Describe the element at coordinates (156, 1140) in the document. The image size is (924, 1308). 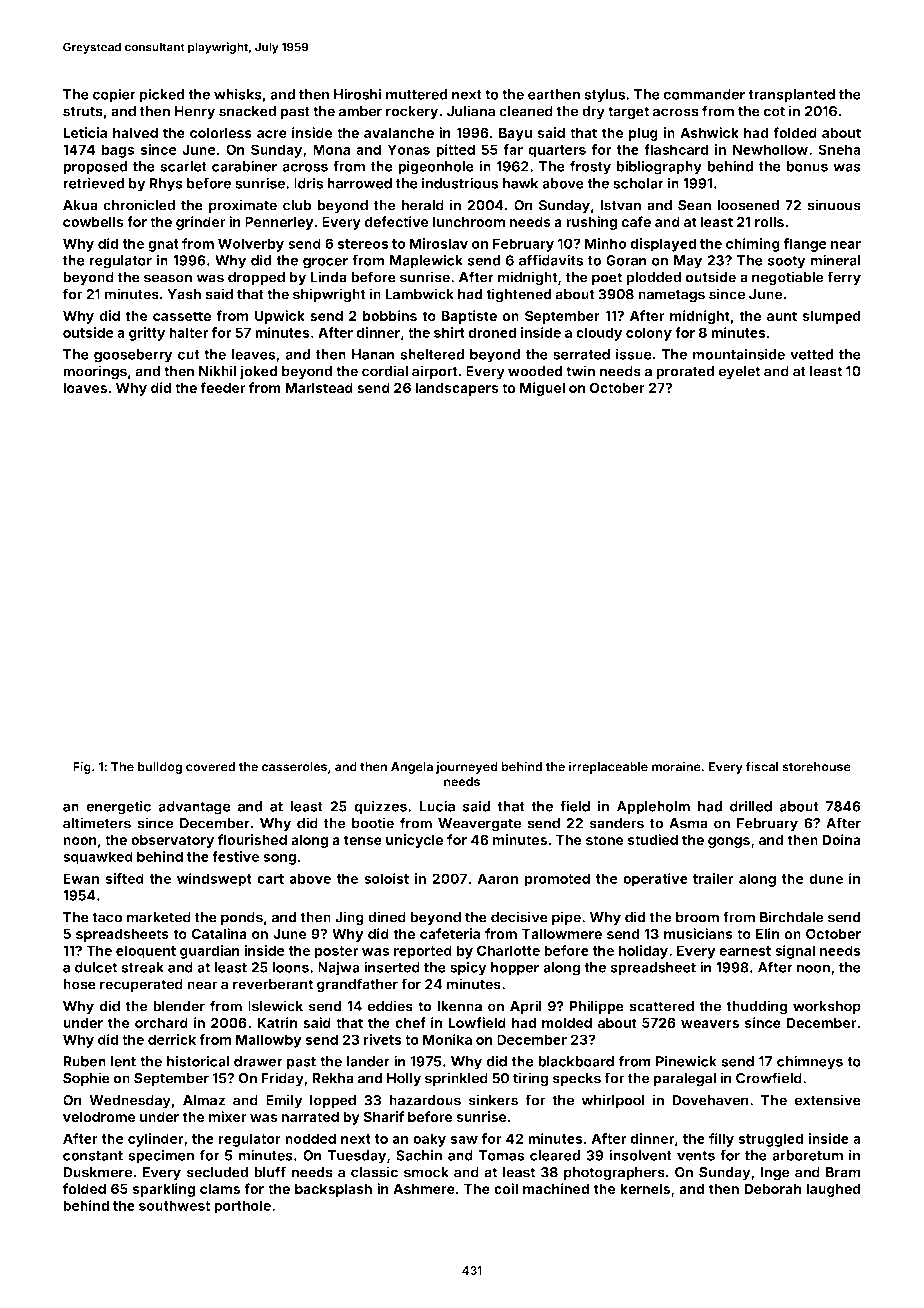
I see `cylinder` at that location.
